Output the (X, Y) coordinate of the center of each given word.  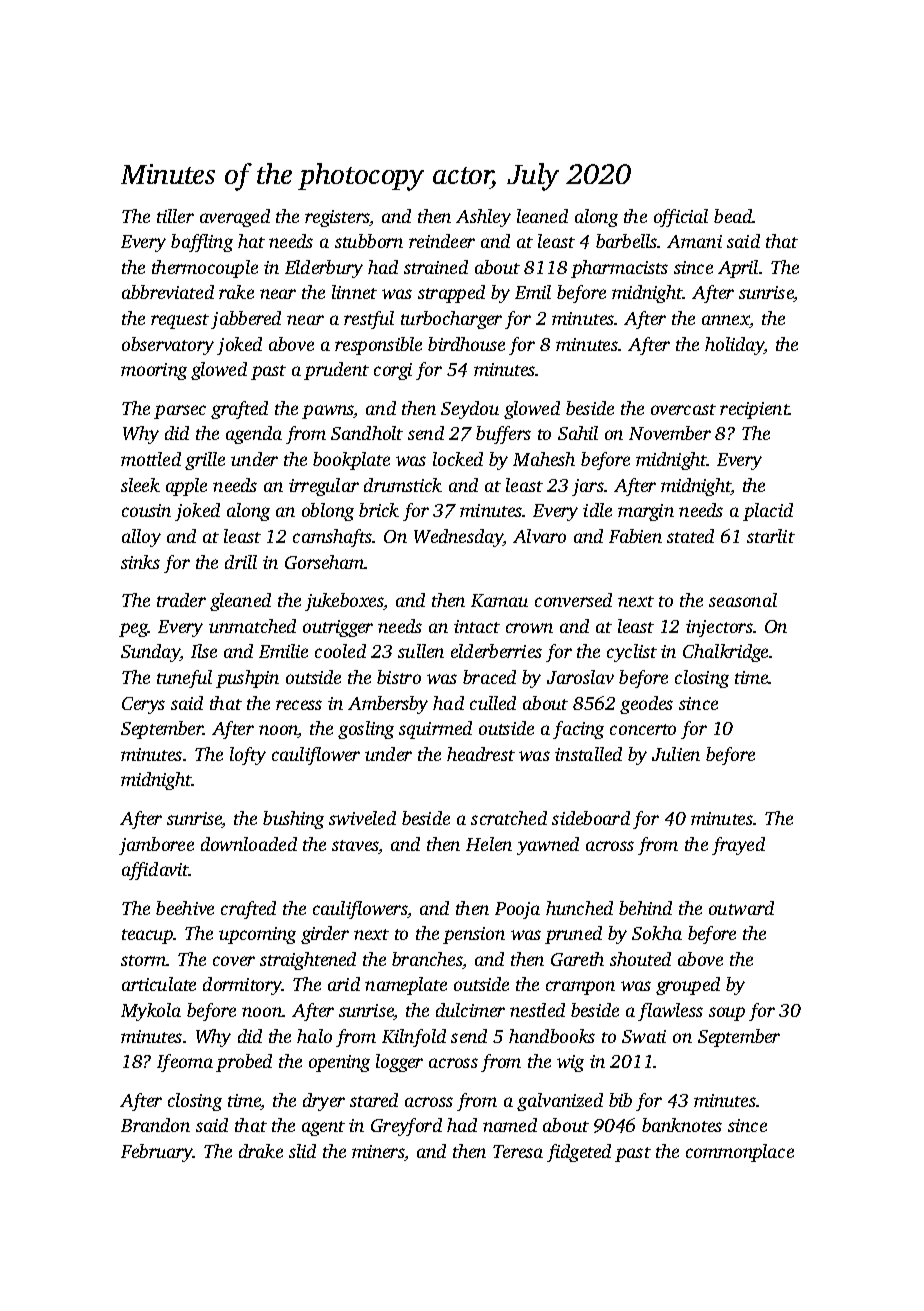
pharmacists (619, 269)
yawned (548, 846)
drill (241, 562)
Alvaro (539, 536)
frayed (738, 846)
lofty (248, 756)
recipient (755, 410)
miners (378, 1153)
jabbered (246, 320)
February (157, 1153)
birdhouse (466, 344)
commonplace (740, 1153)
